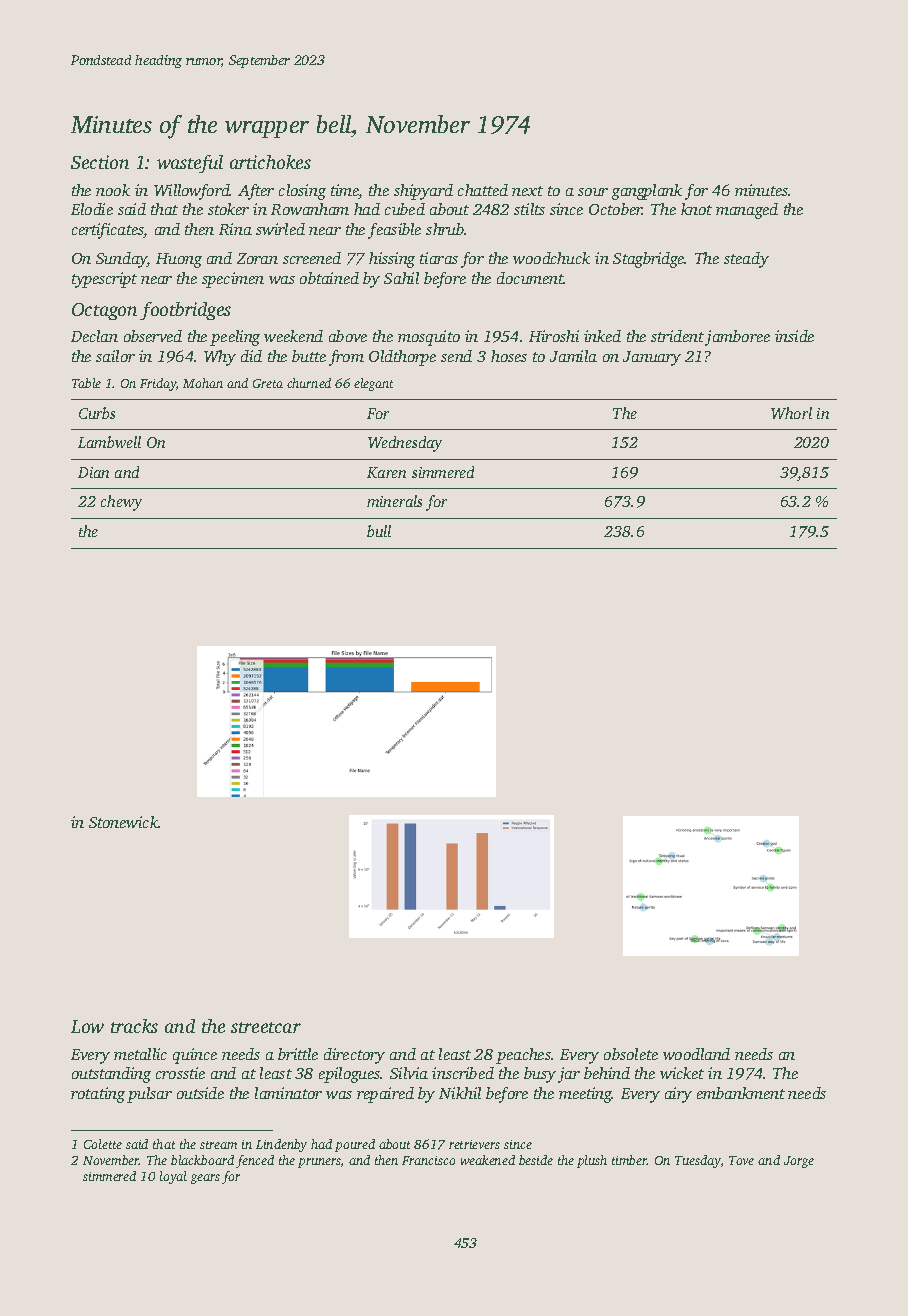 The height and width of the screenshot is (1316, 908). What do you see at coordinates (746, 260) in the screenshot?
I see `steady` at bounding box center [746, 260].
